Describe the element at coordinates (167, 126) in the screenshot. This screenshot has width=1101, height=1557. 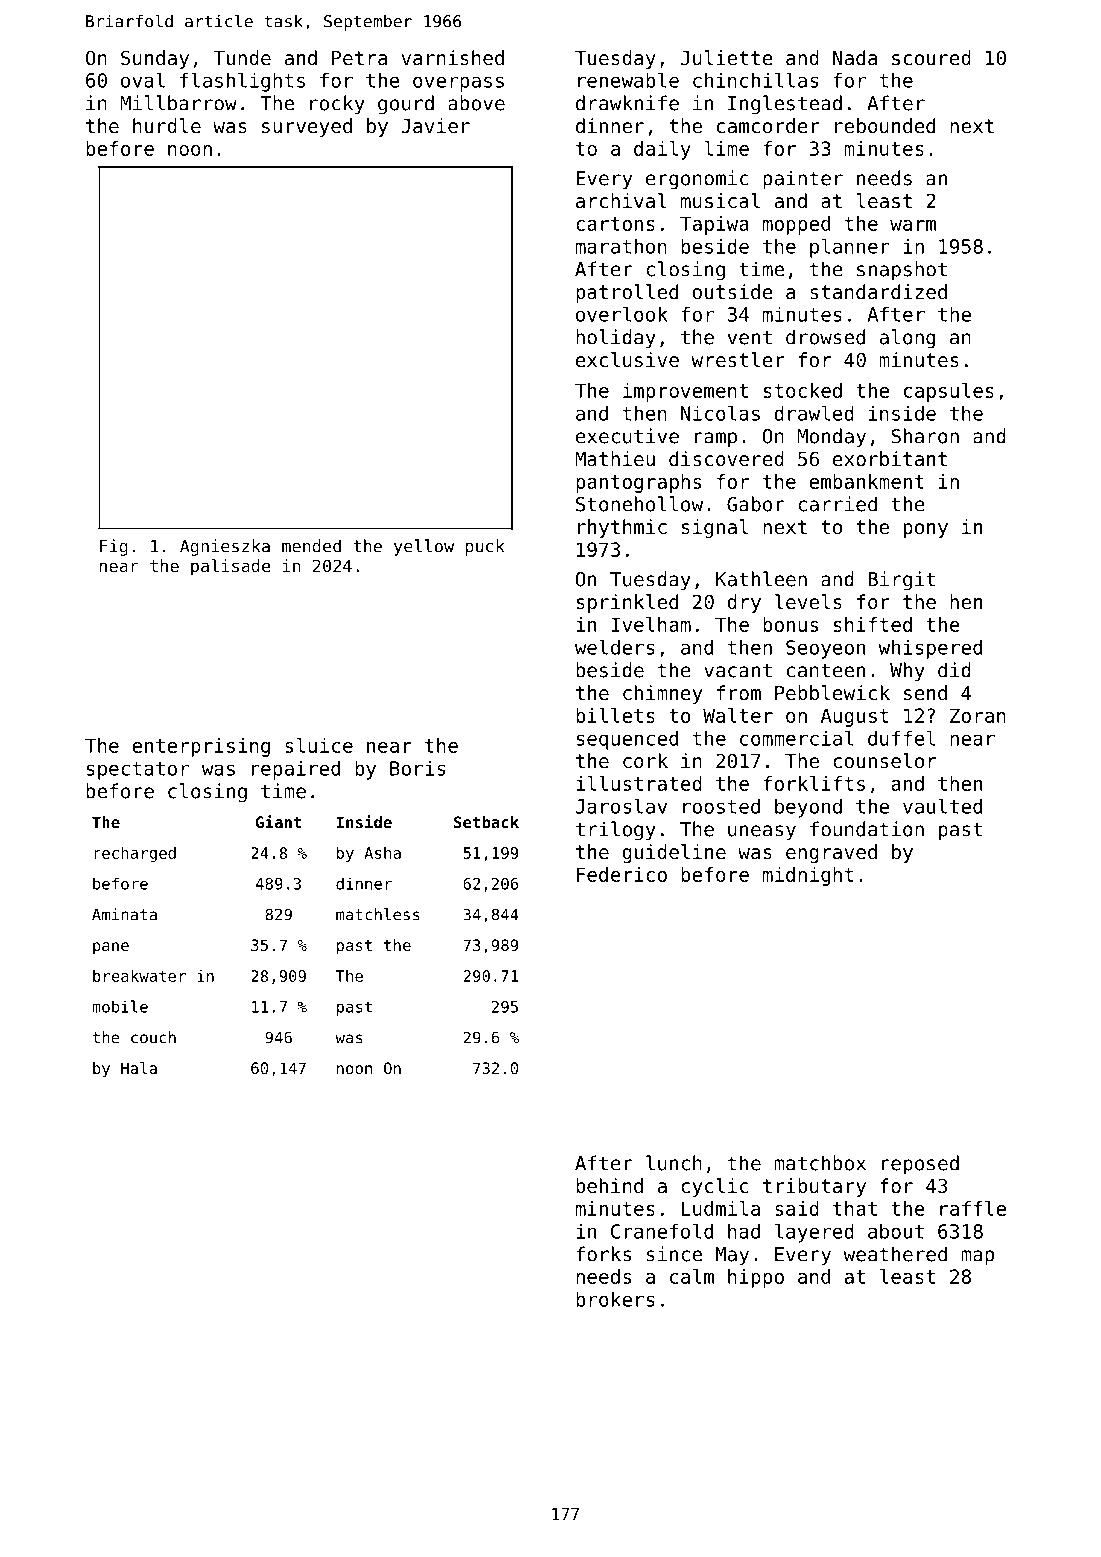
I see `hurdle` at that location.
